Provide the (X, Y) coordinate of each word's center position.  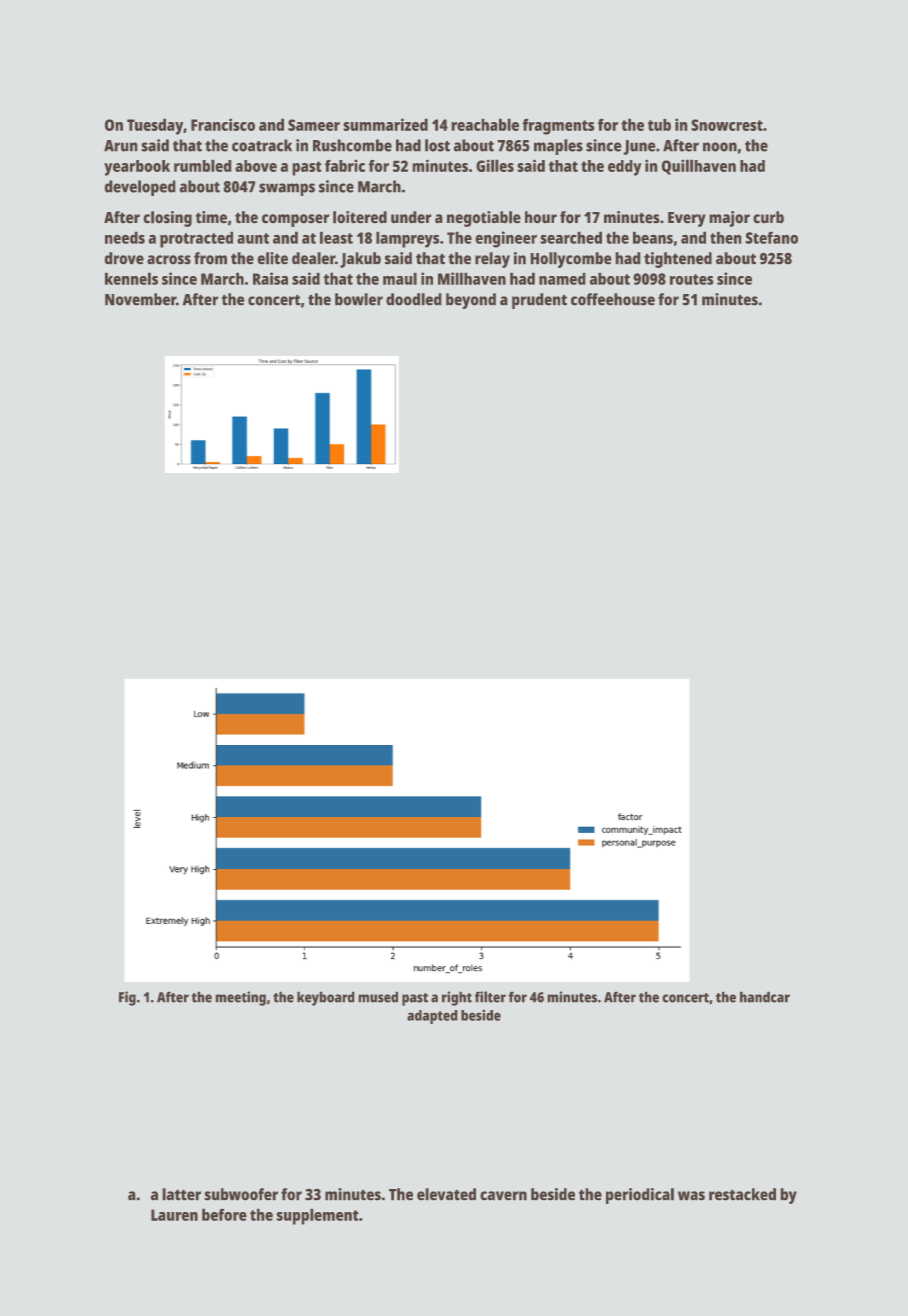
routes (692, 279)
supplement (317, 1216)
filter (490, 997)
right (457, 998)
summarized (385, 124)
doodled (414, 299)
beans (653, 237)
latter (181, 1194)
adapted (432, 1017)
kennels (131, 278)
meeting (240, 998)
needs (125, 237)
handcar (765, 997)
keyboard (326, 998)
